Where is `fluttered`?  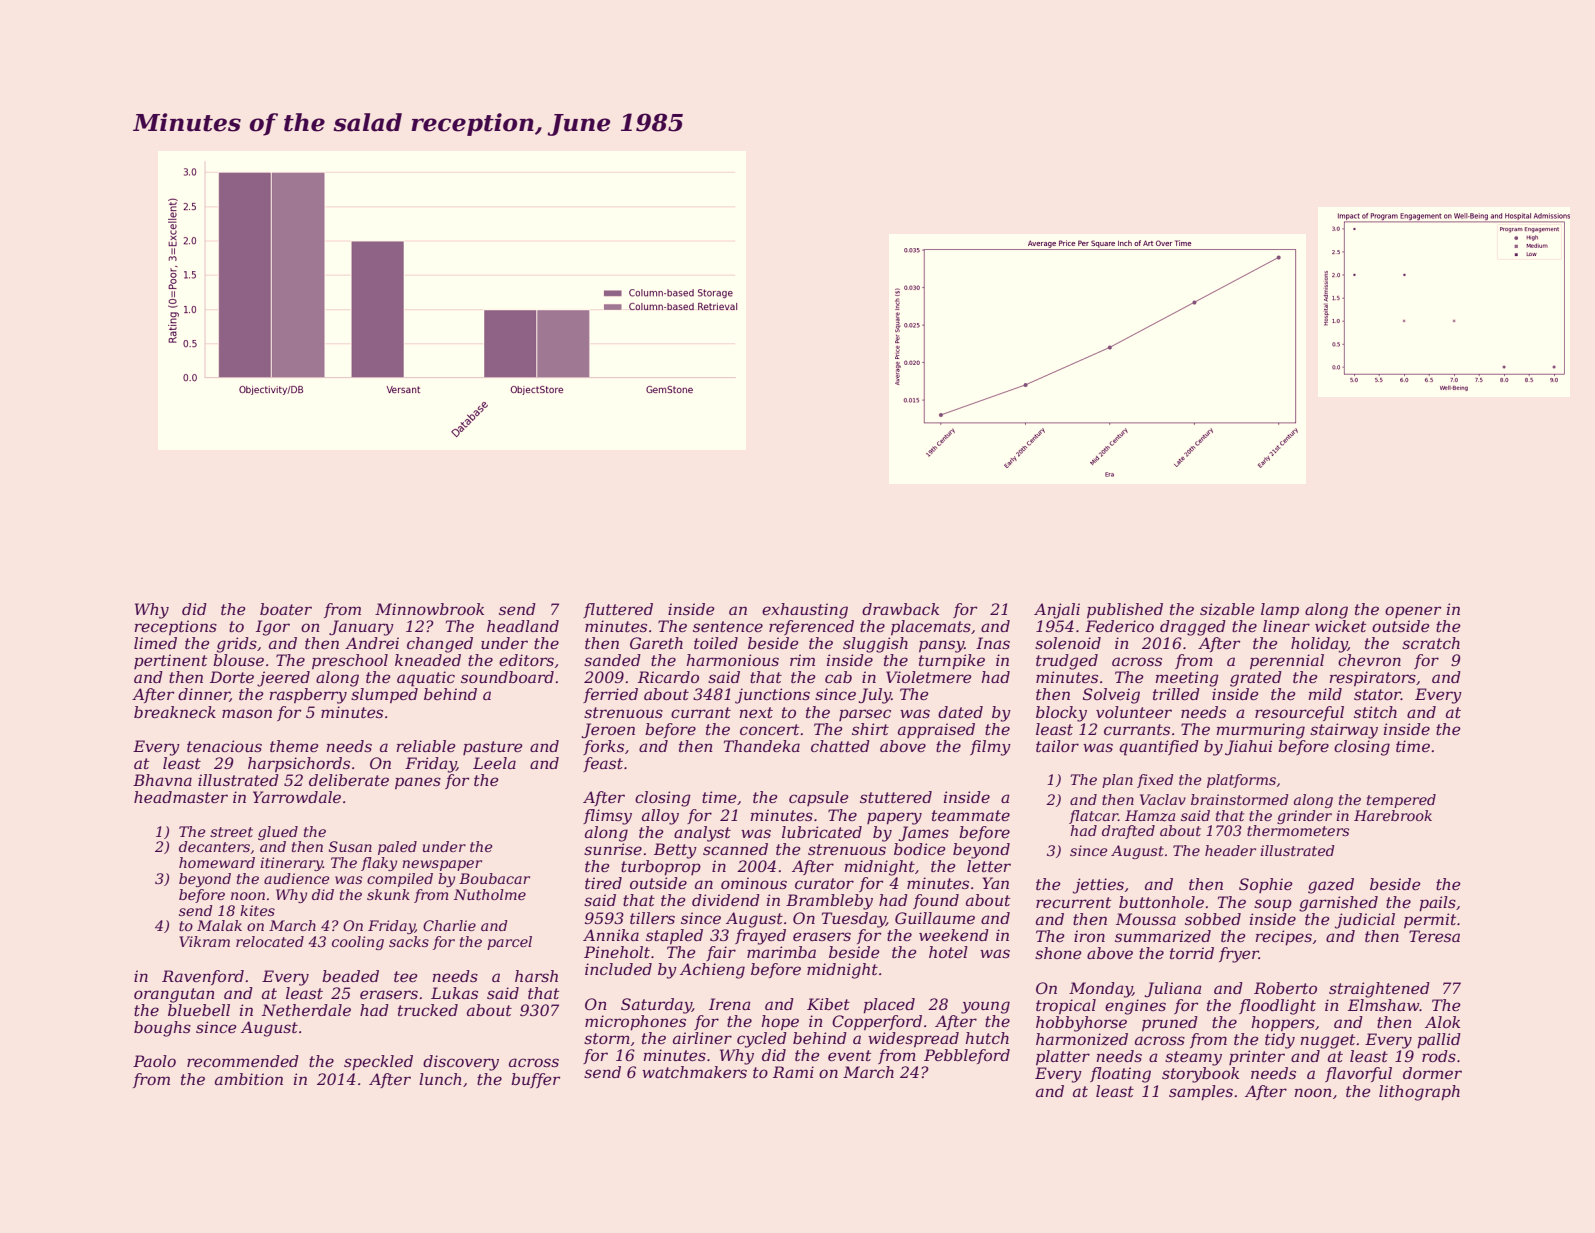
fluttered is located at coordinates (618, 610).
